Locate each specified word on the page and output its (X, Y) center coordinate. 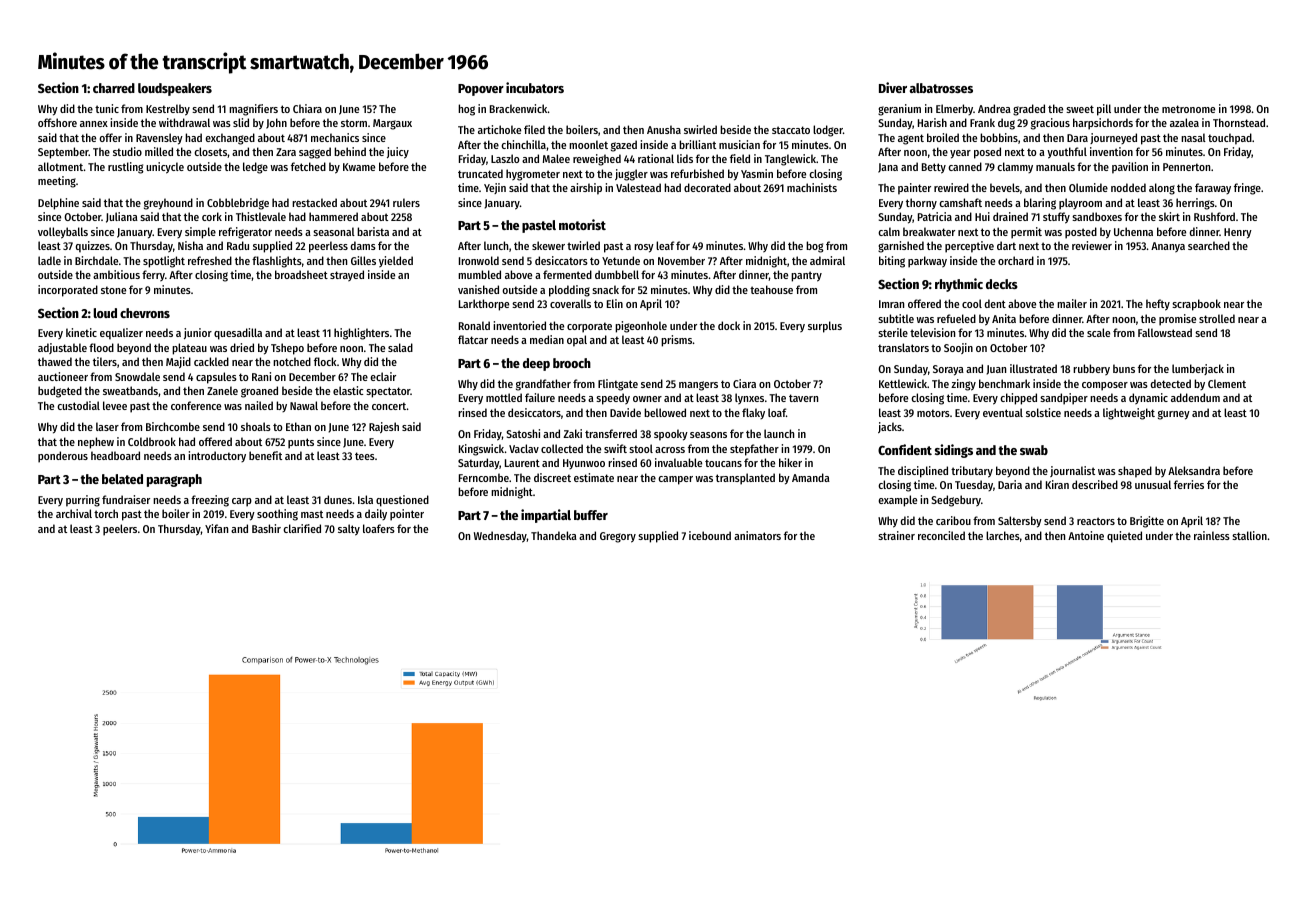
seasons (708, 435)
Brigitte (1147, 522)
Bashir (266, 528)
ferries (1189, 484)
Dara (1077, 138)
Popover (481, 90)
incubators (535, 87)
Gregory (618, 537)
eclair (383, 376)
